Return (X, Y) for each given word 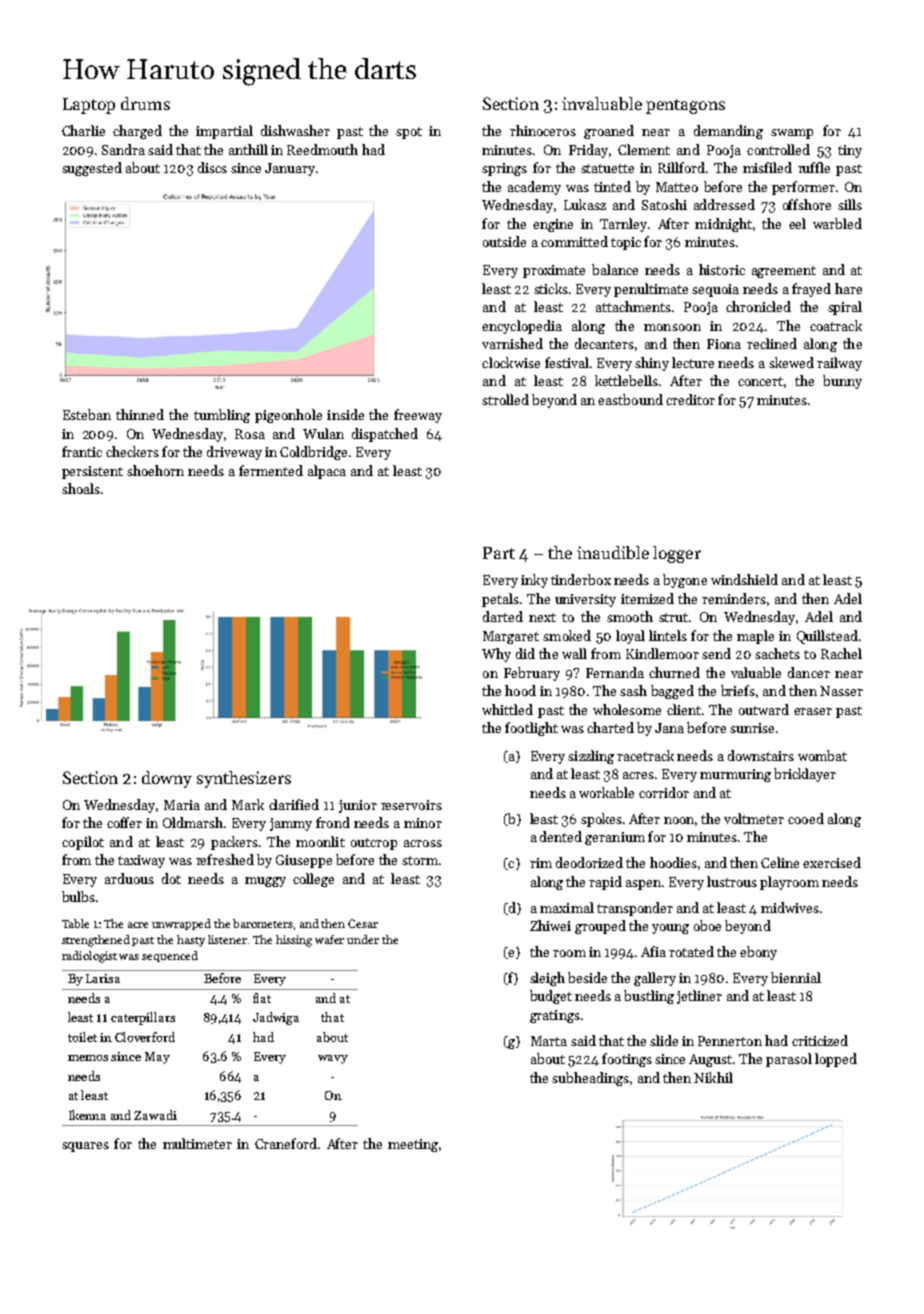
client (684, 709)
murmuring (735, 775)
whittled (507, 709)
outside (504, 241)
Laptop (89, 106)
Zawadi (155, 1115)
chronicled (758, 306)
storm (420, 860)
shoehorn (155, 470)
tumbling (222, 416)
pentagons (685, 106)
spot (409, 133)
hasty (191, 941)
